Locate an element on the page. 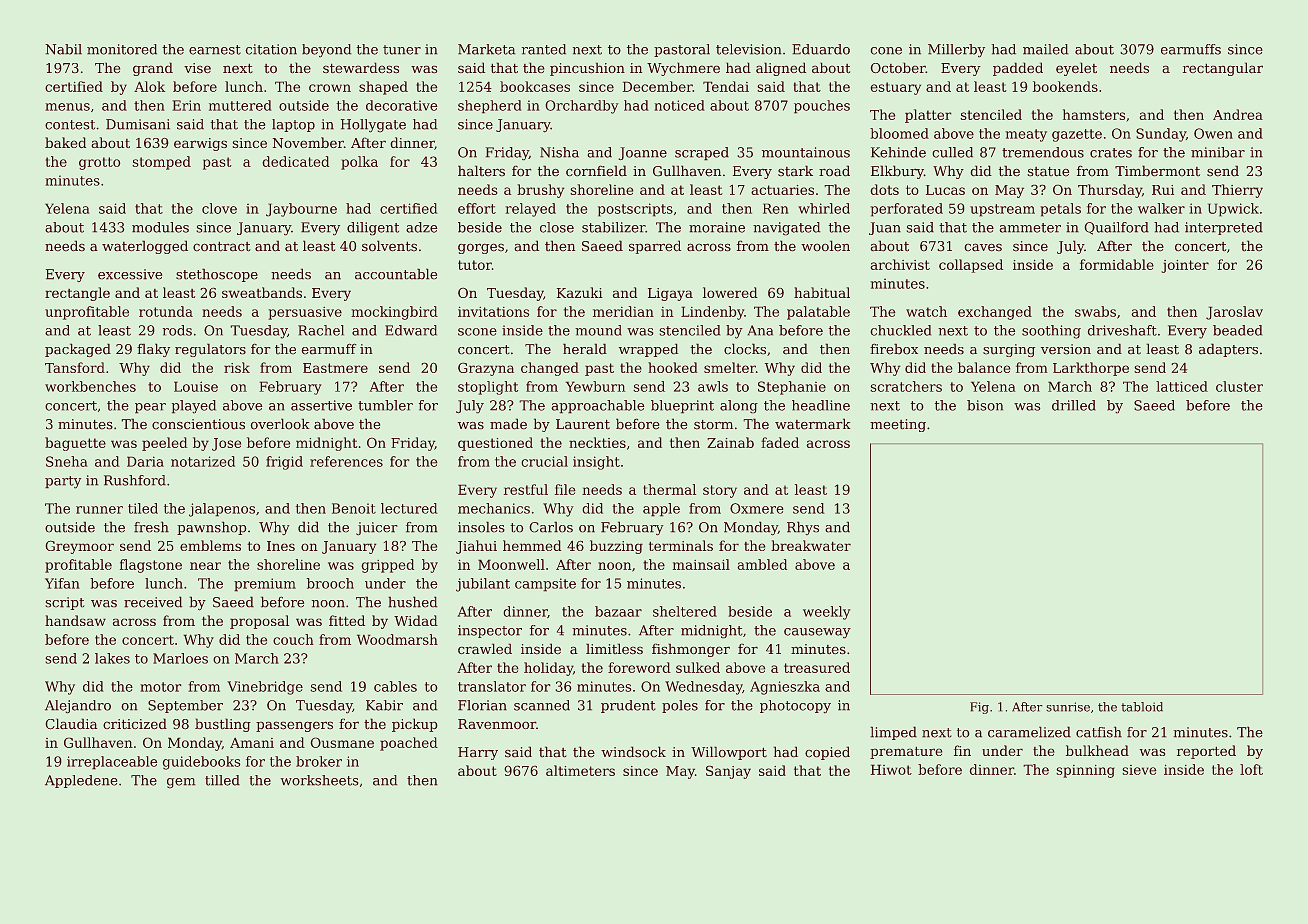 Image resolution: width=1308 pixels, height=924 pixels. lakes is located at coordinates (112, 658).
